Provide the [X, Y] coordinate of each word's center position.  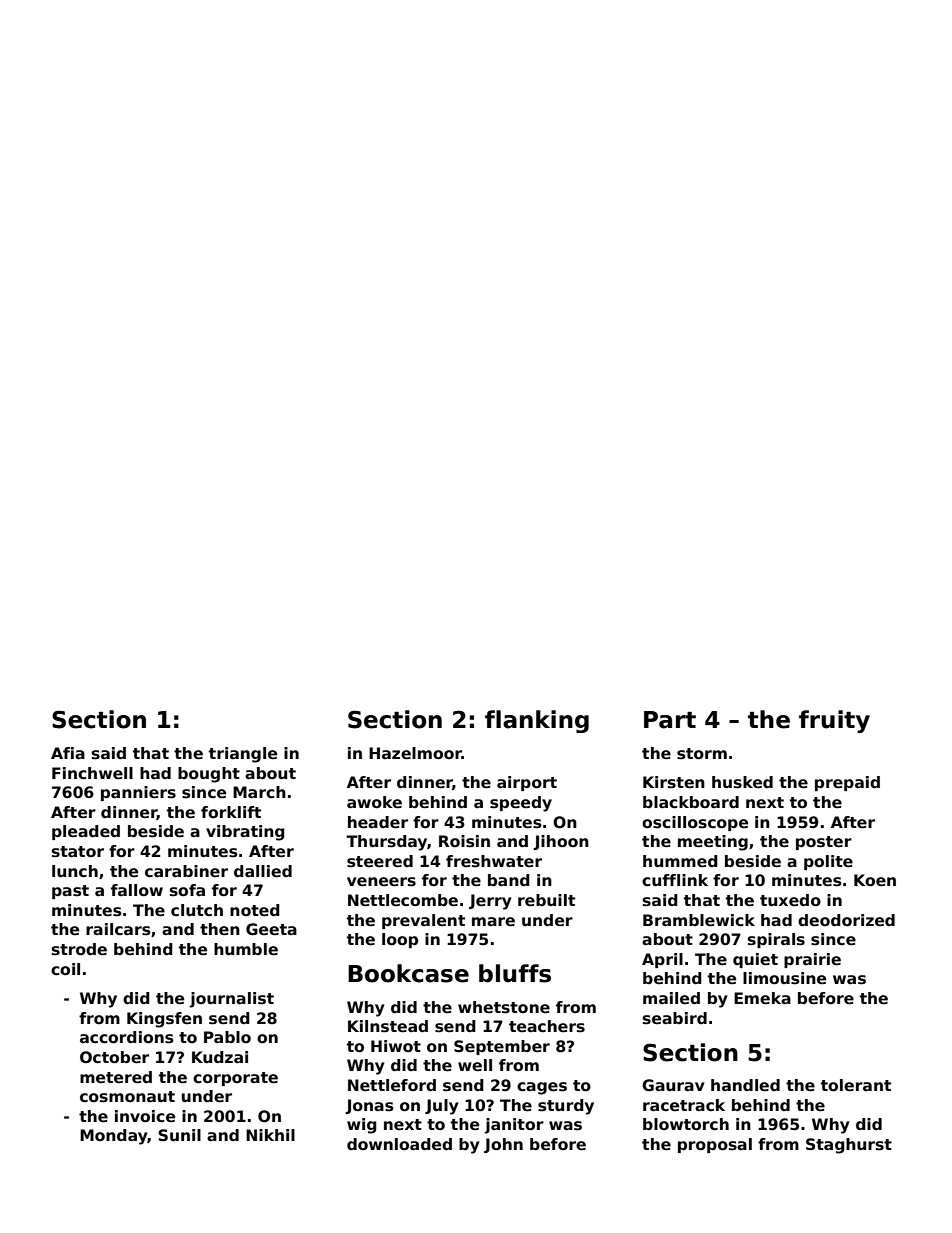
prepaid [847, 783]
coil [65, 969]
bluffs [515, 973]
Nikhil [270, 1135]
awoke [374, 802]
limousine [784, 978]
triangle [243, 755]
